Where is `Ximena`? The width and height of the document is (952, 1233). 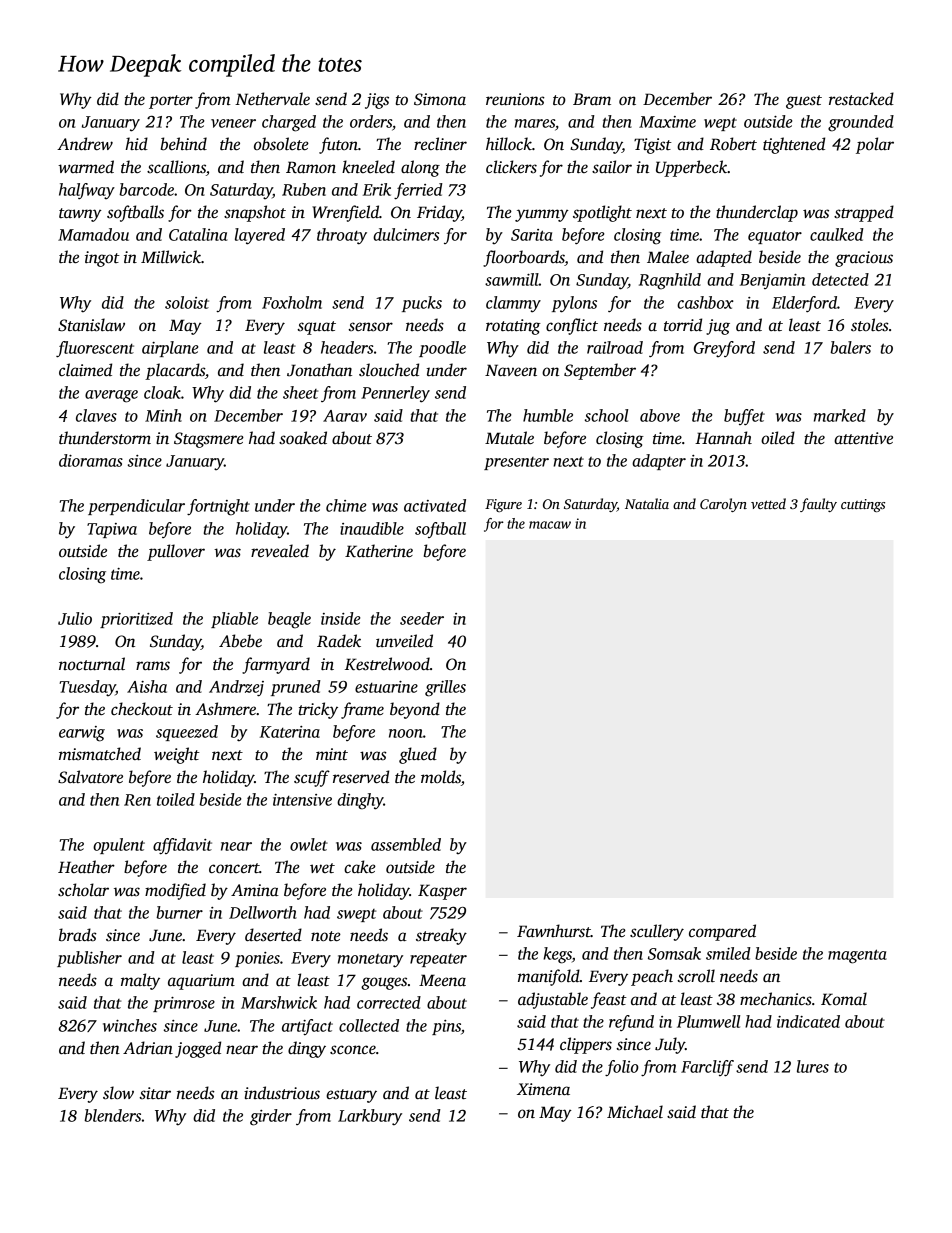
Ximena is located at coordinates (543, 1089).
